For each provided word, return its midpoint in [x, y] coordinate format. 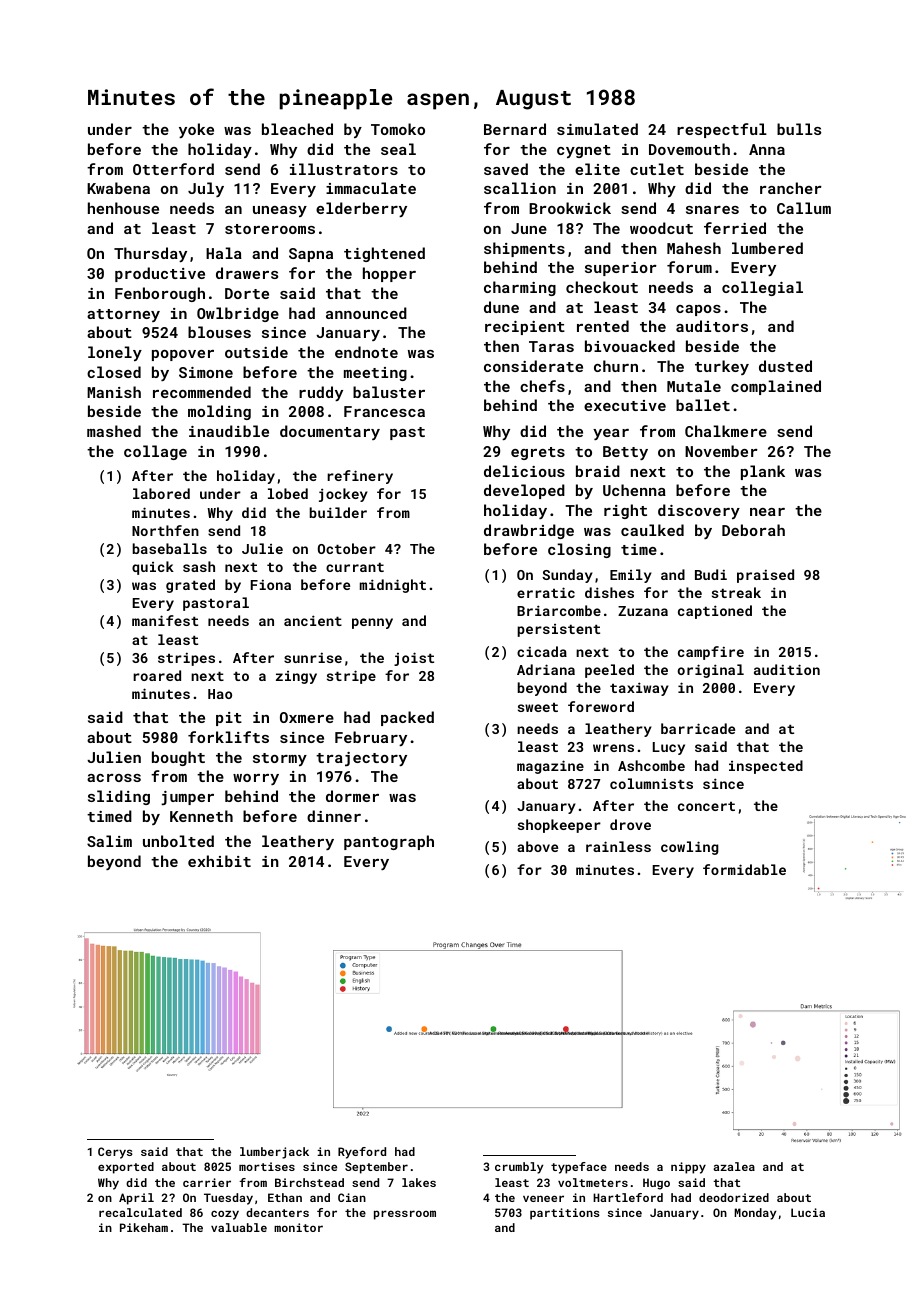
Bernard [515, 129]
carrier [207, 1182]
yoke [196, 130]
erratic [546, 592]
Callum [804, 208]
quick [153, 568]
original [710, 671]
